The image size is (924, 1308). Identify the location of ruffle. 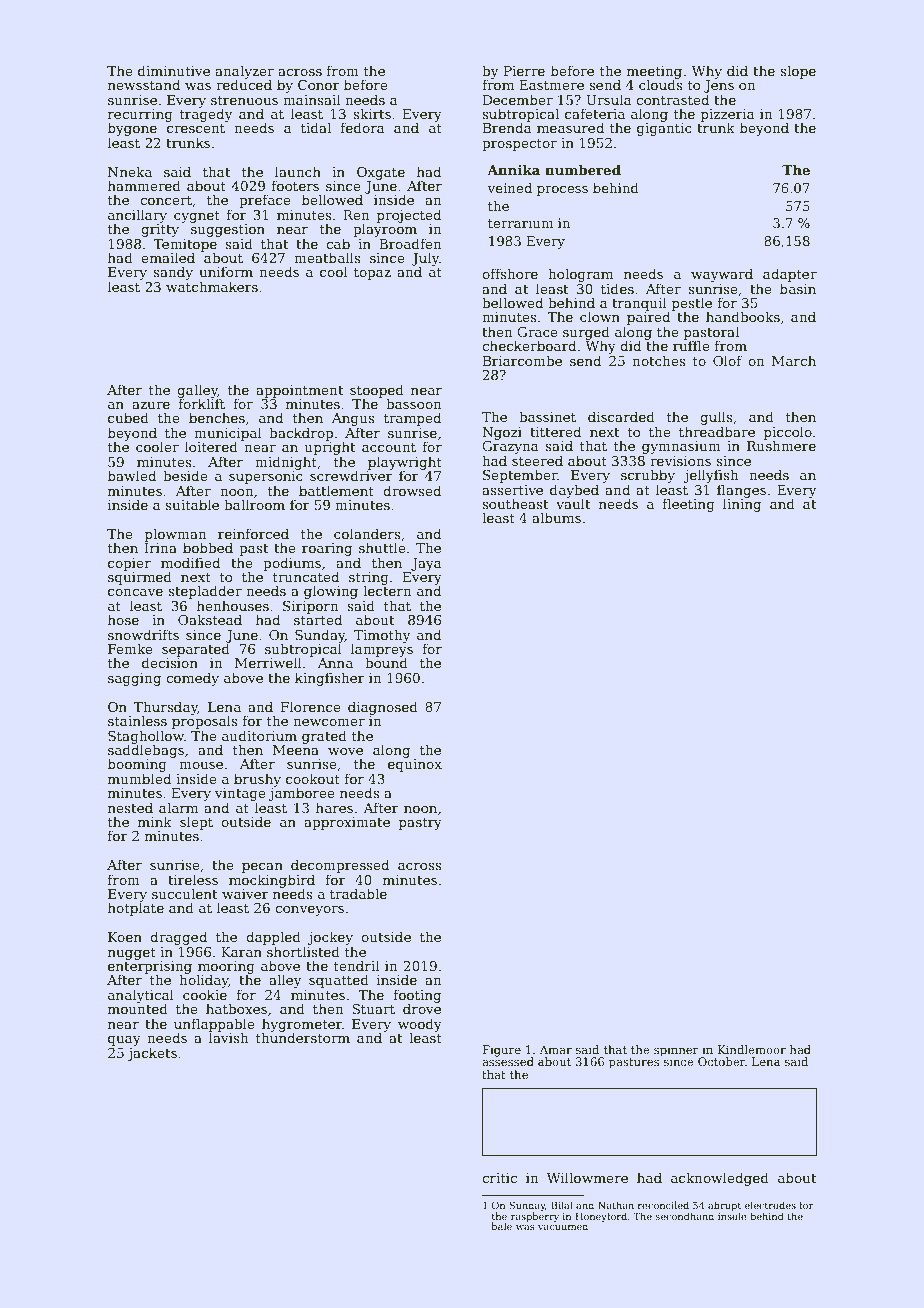
(691, 345).
